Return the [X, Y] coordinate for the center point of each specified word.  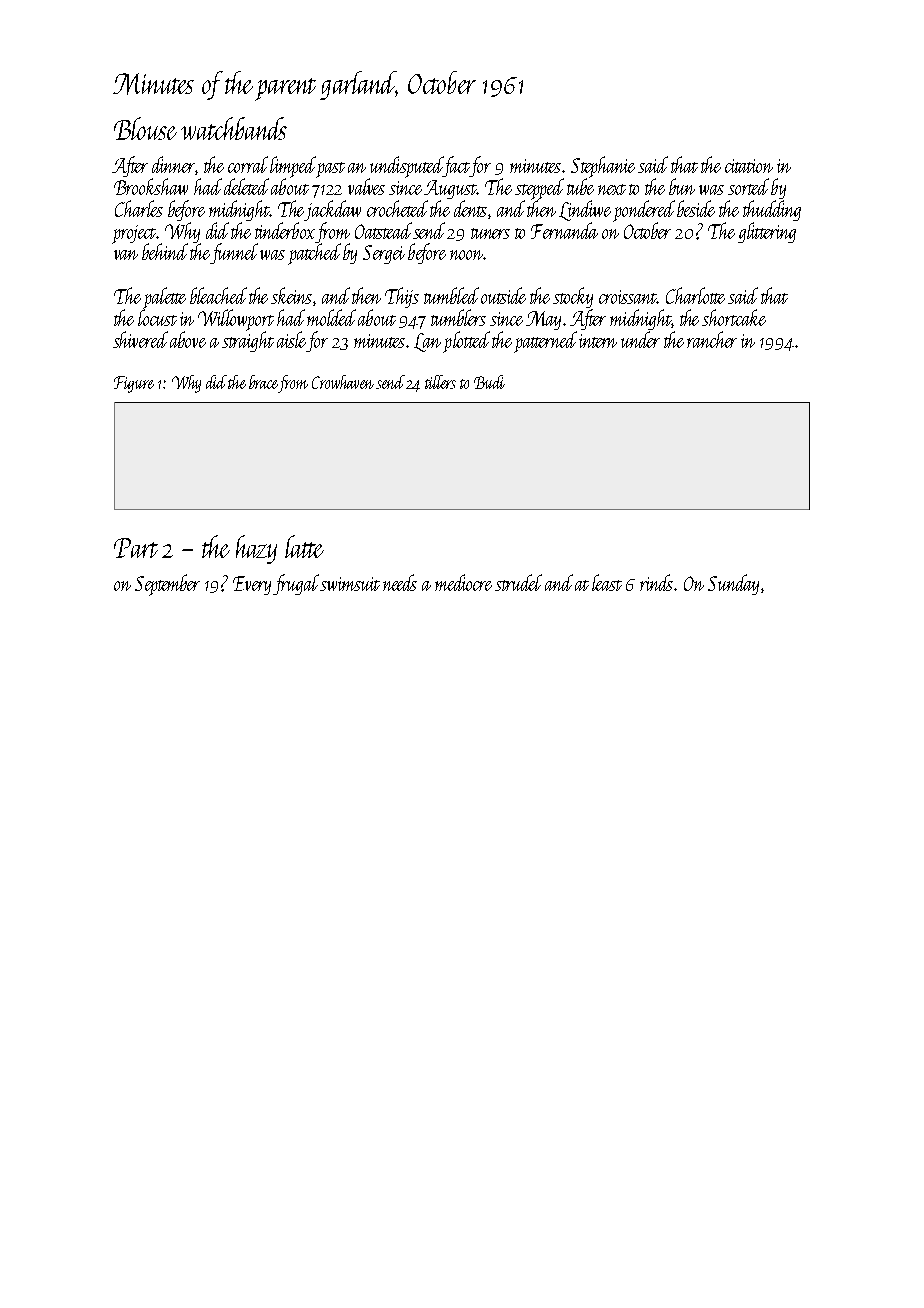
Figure [134, 384]
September [167, 585]
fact [456, 166]
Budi [489, 382]
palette [164, 298]
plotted [466, 342]
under [640, 339]
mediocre [463, 582]
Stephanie [603, 167]
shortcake [734, 317]
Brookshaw [151, 186]
